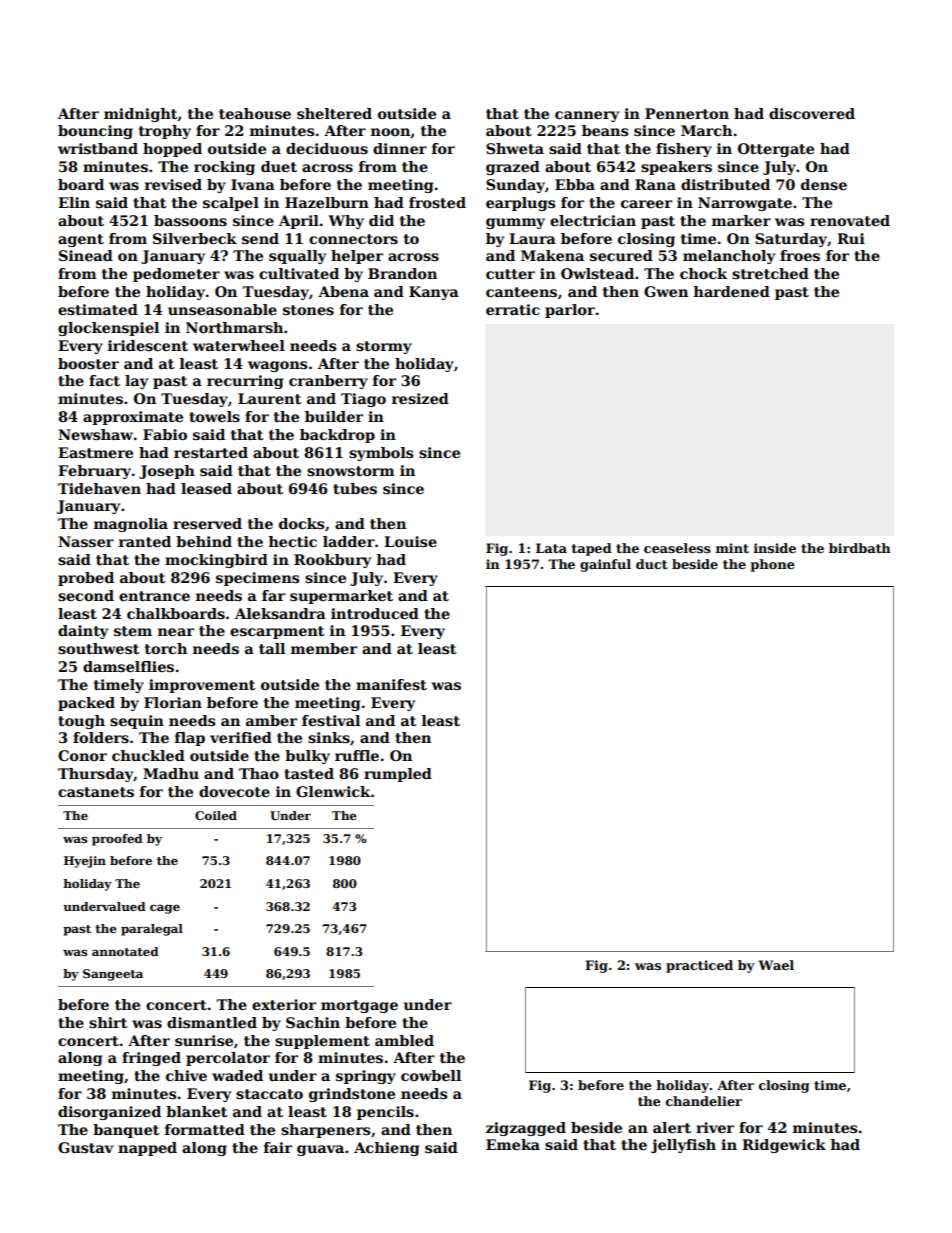  I want to click on discovered, so click(812, 113).
